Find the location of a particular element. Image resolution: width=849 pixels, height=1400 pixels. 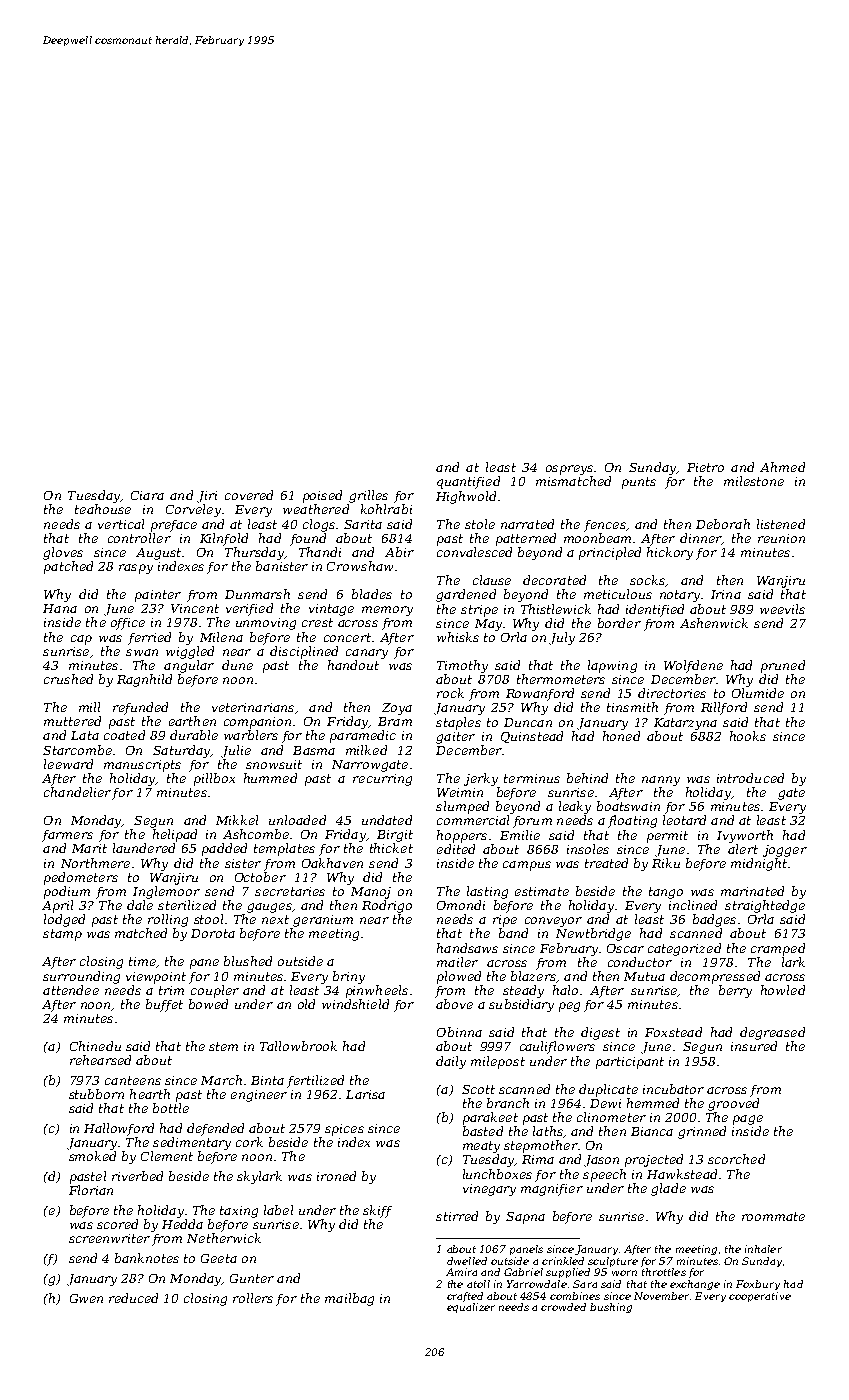

page is located at coordinates (748, 1120).
